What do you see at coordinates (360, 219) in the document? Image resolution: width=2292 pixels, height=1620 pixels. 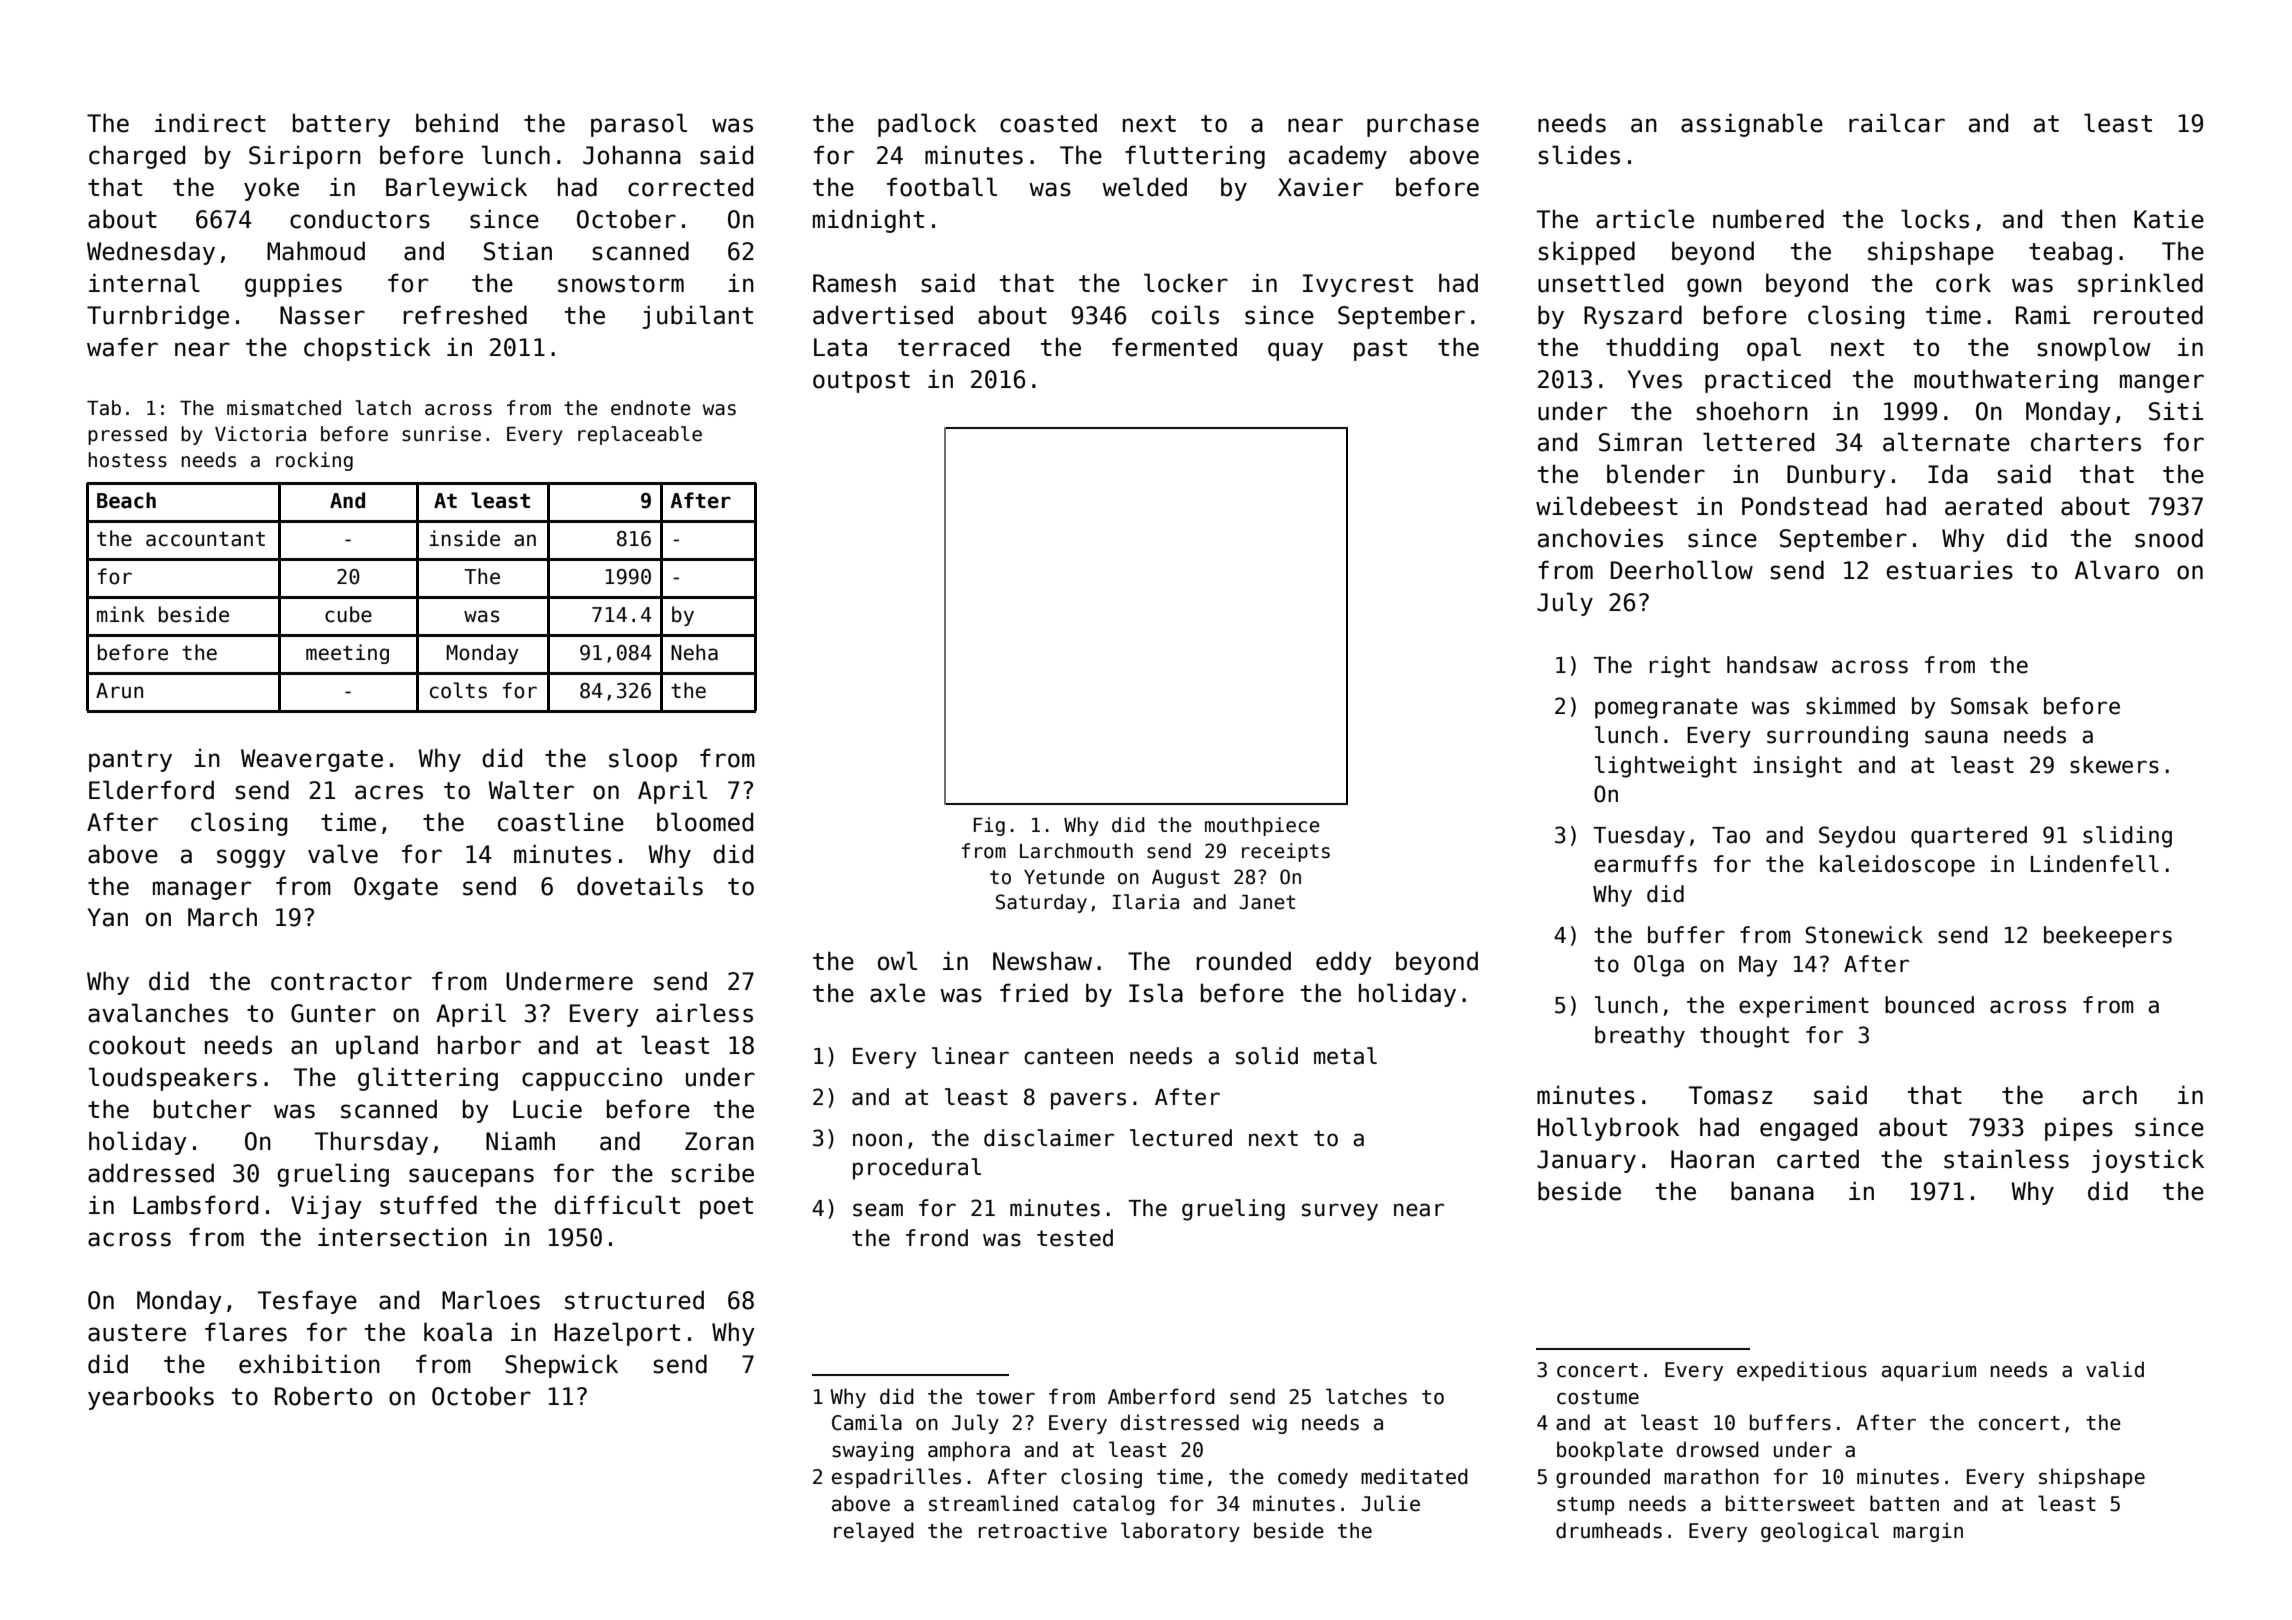 I see `conductors` at bounding box center [360, 219].
